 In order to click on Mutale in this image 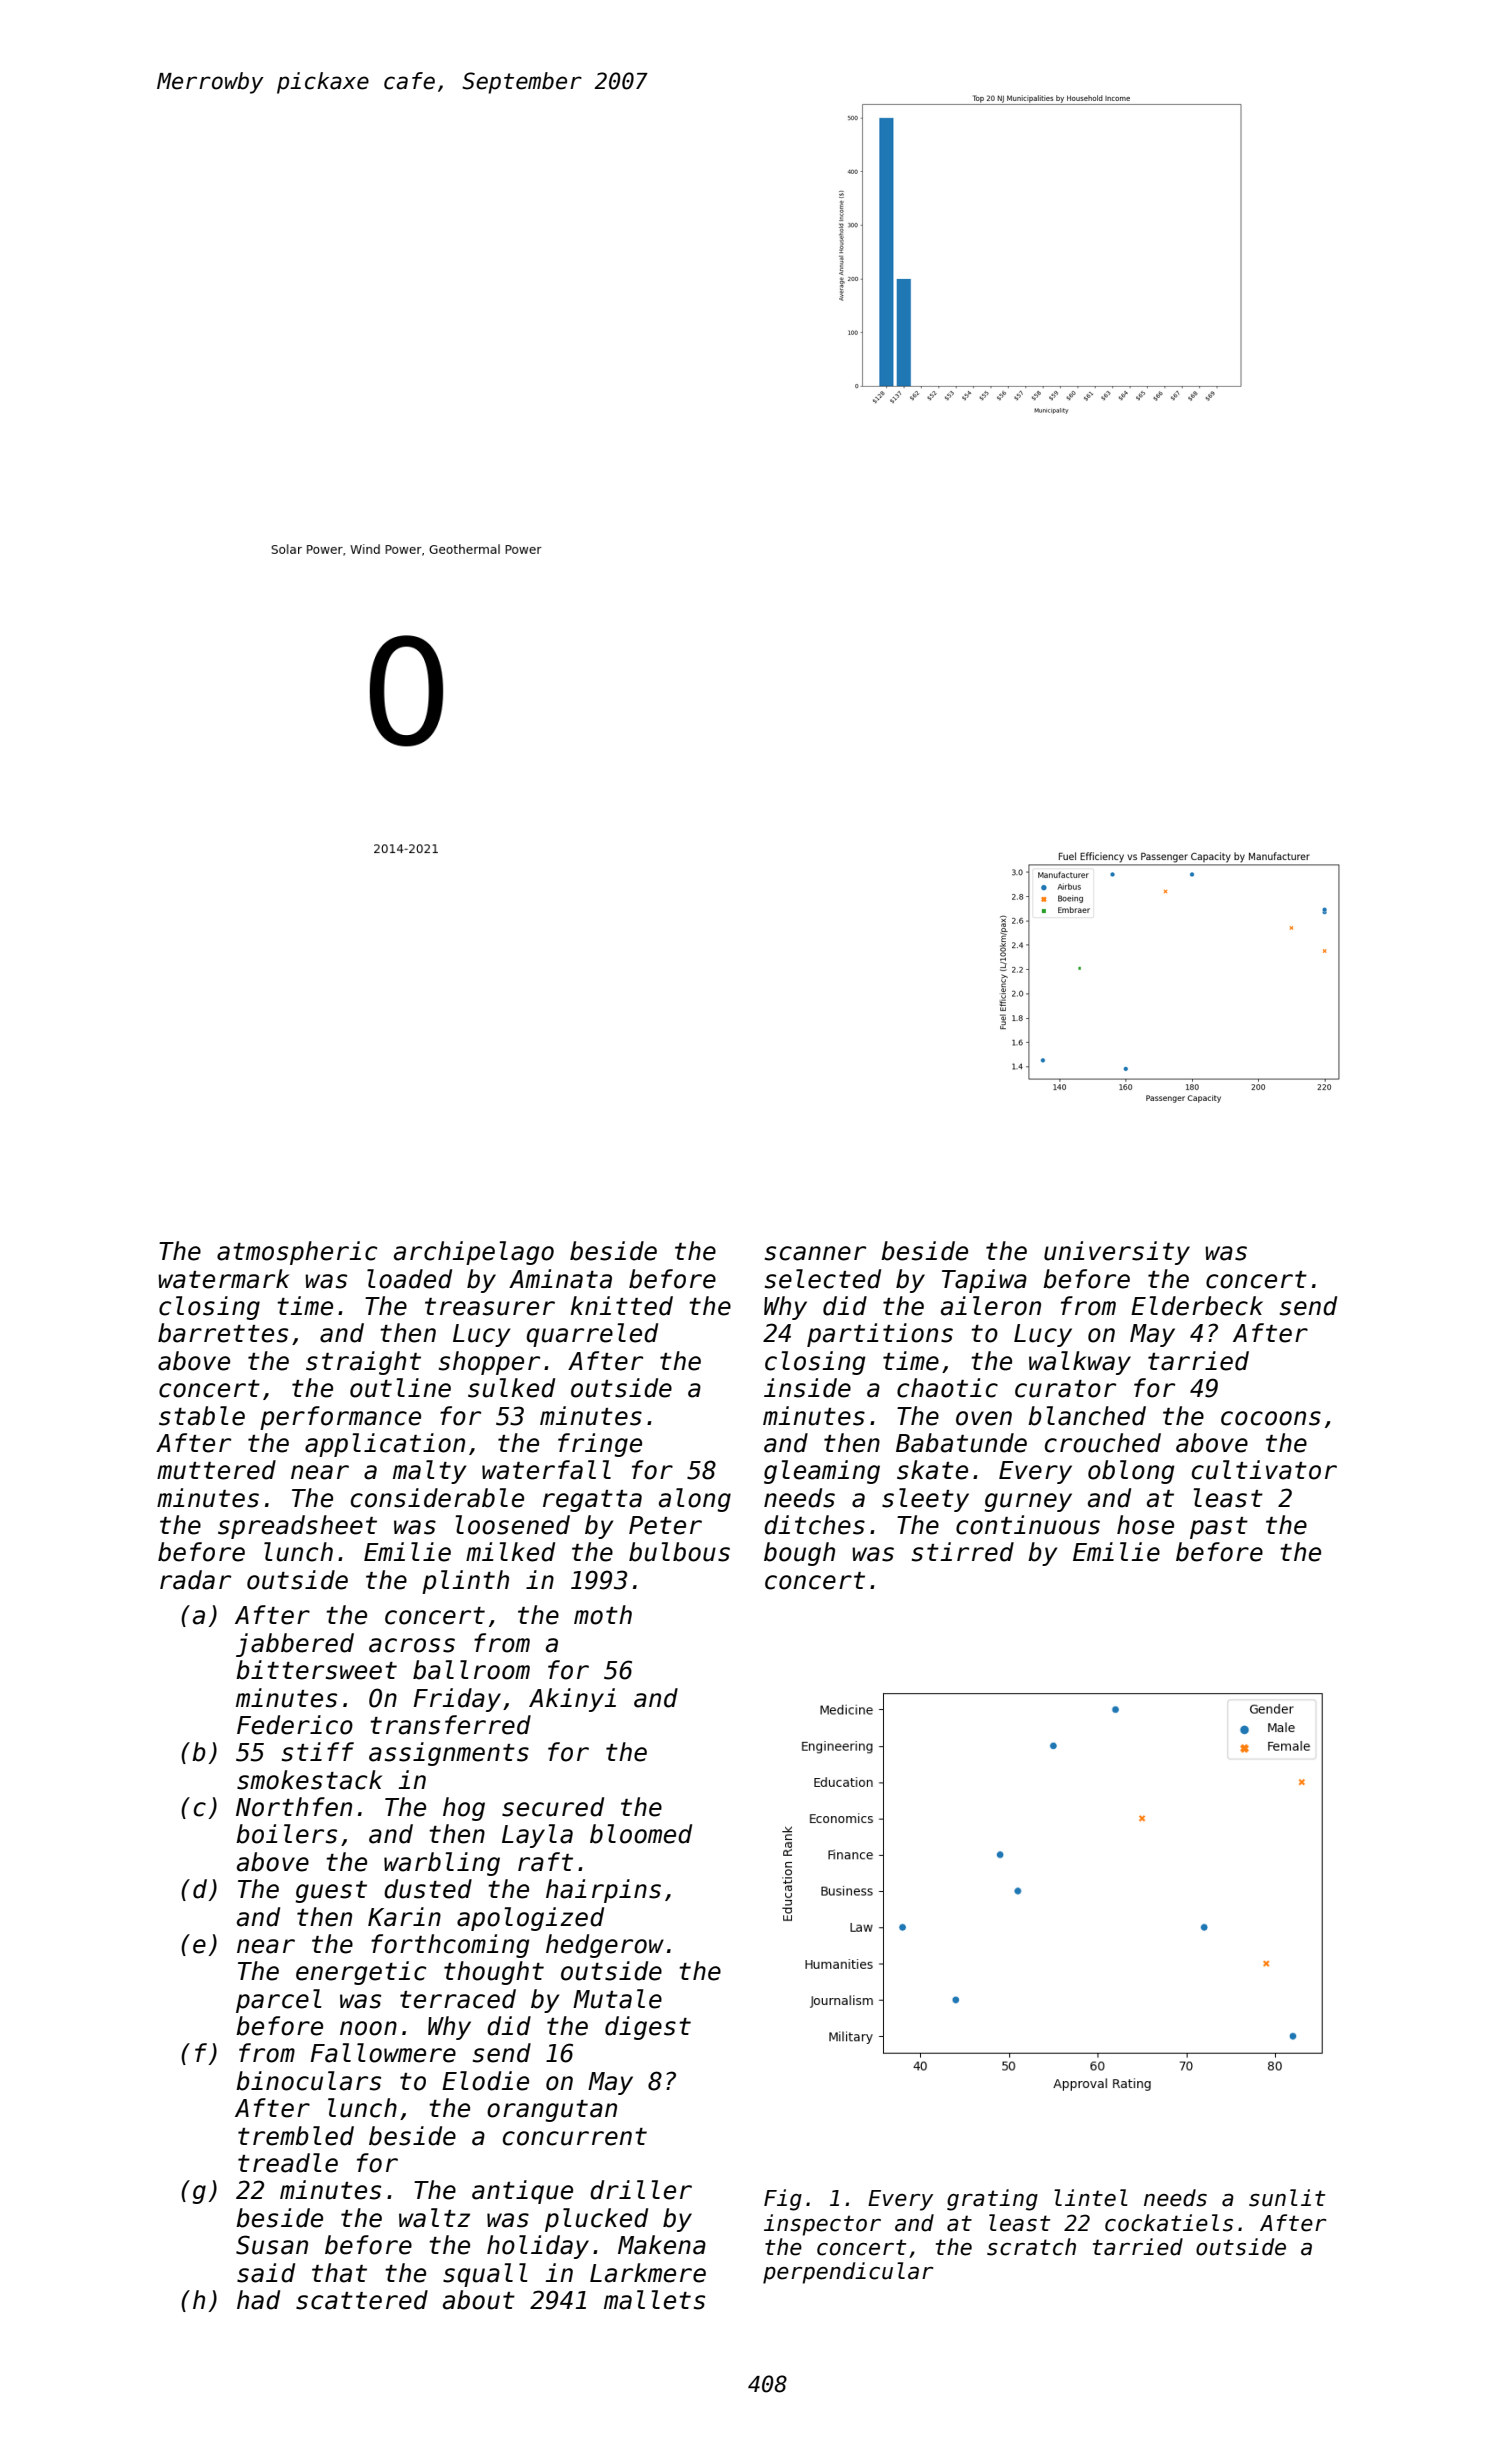, I will do `click(617, 1999)`.
